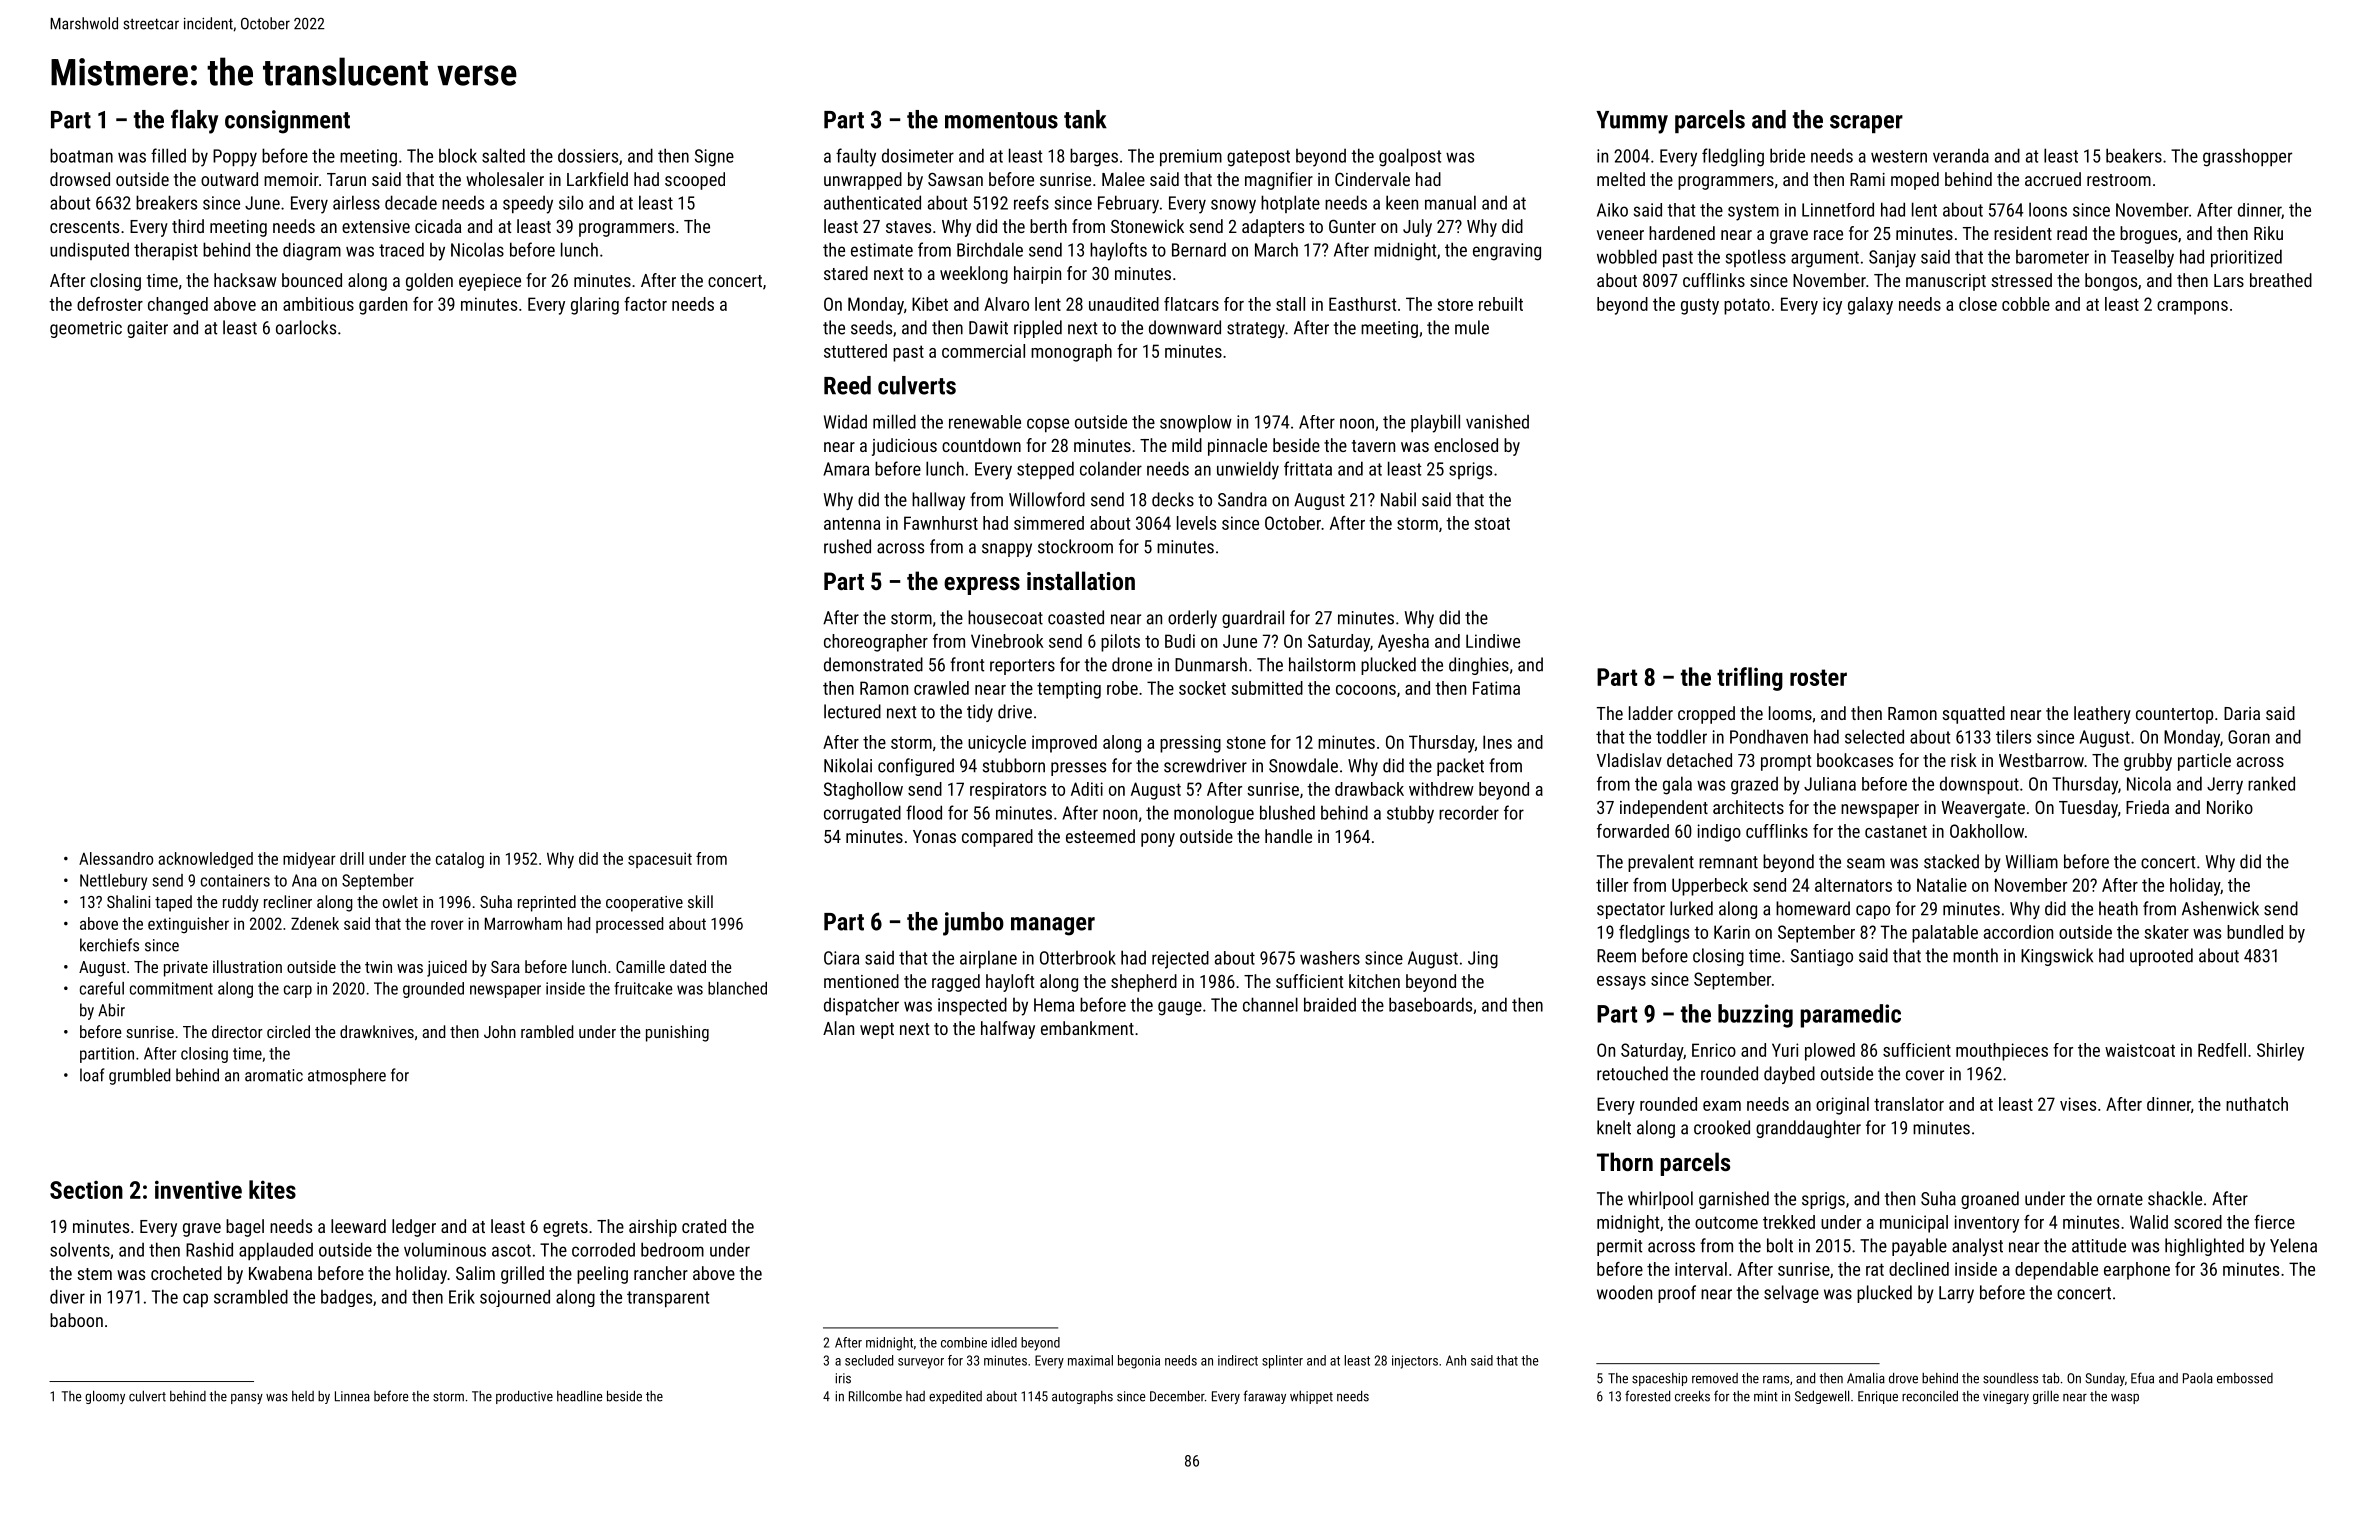 Image resolution: width=2368 pixels, height=1532 pixels. Describe the element at coordinates (2078, 1104) in the image. I see `vises` at that location.
